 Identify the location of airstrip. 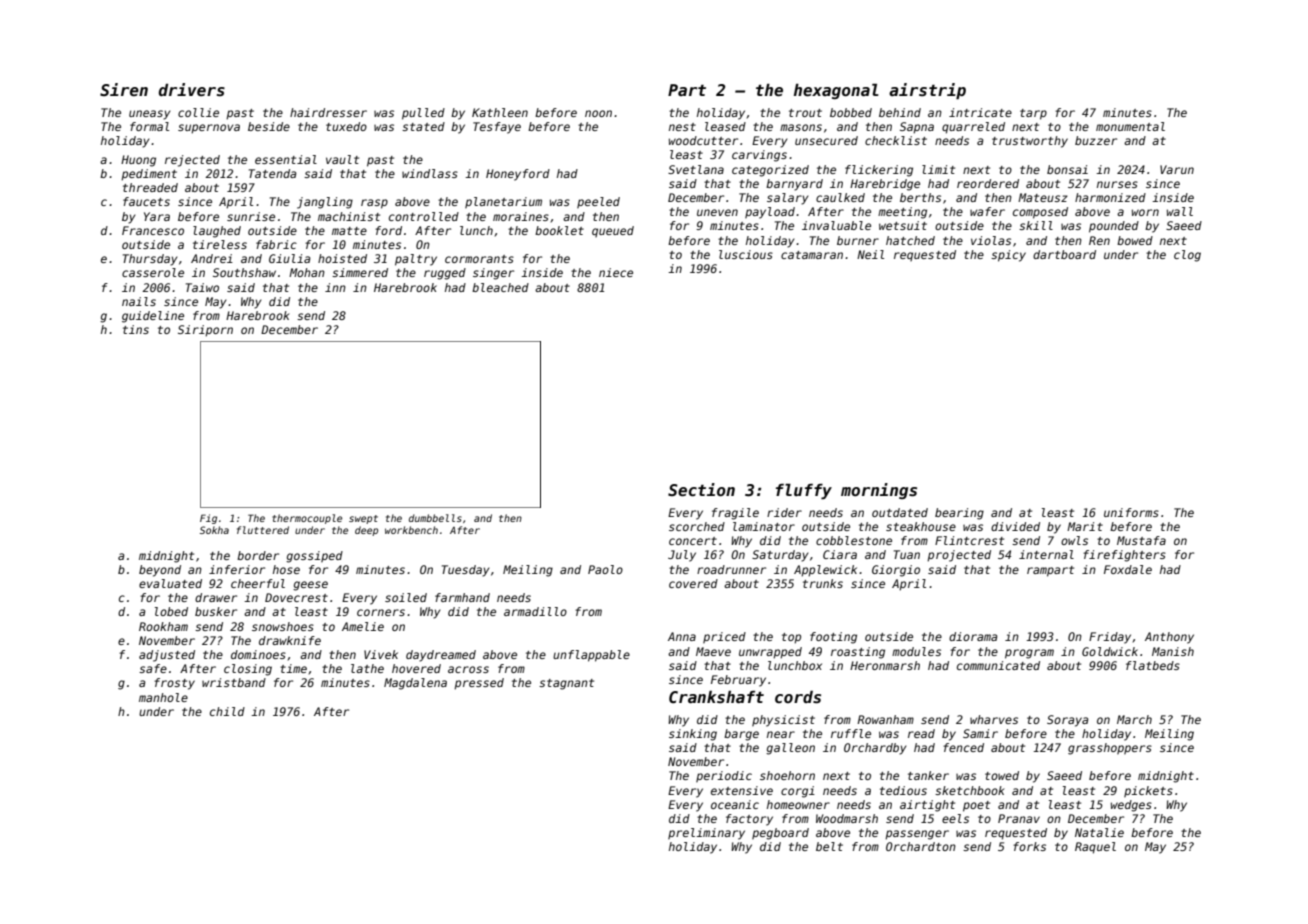
(927, 91).
